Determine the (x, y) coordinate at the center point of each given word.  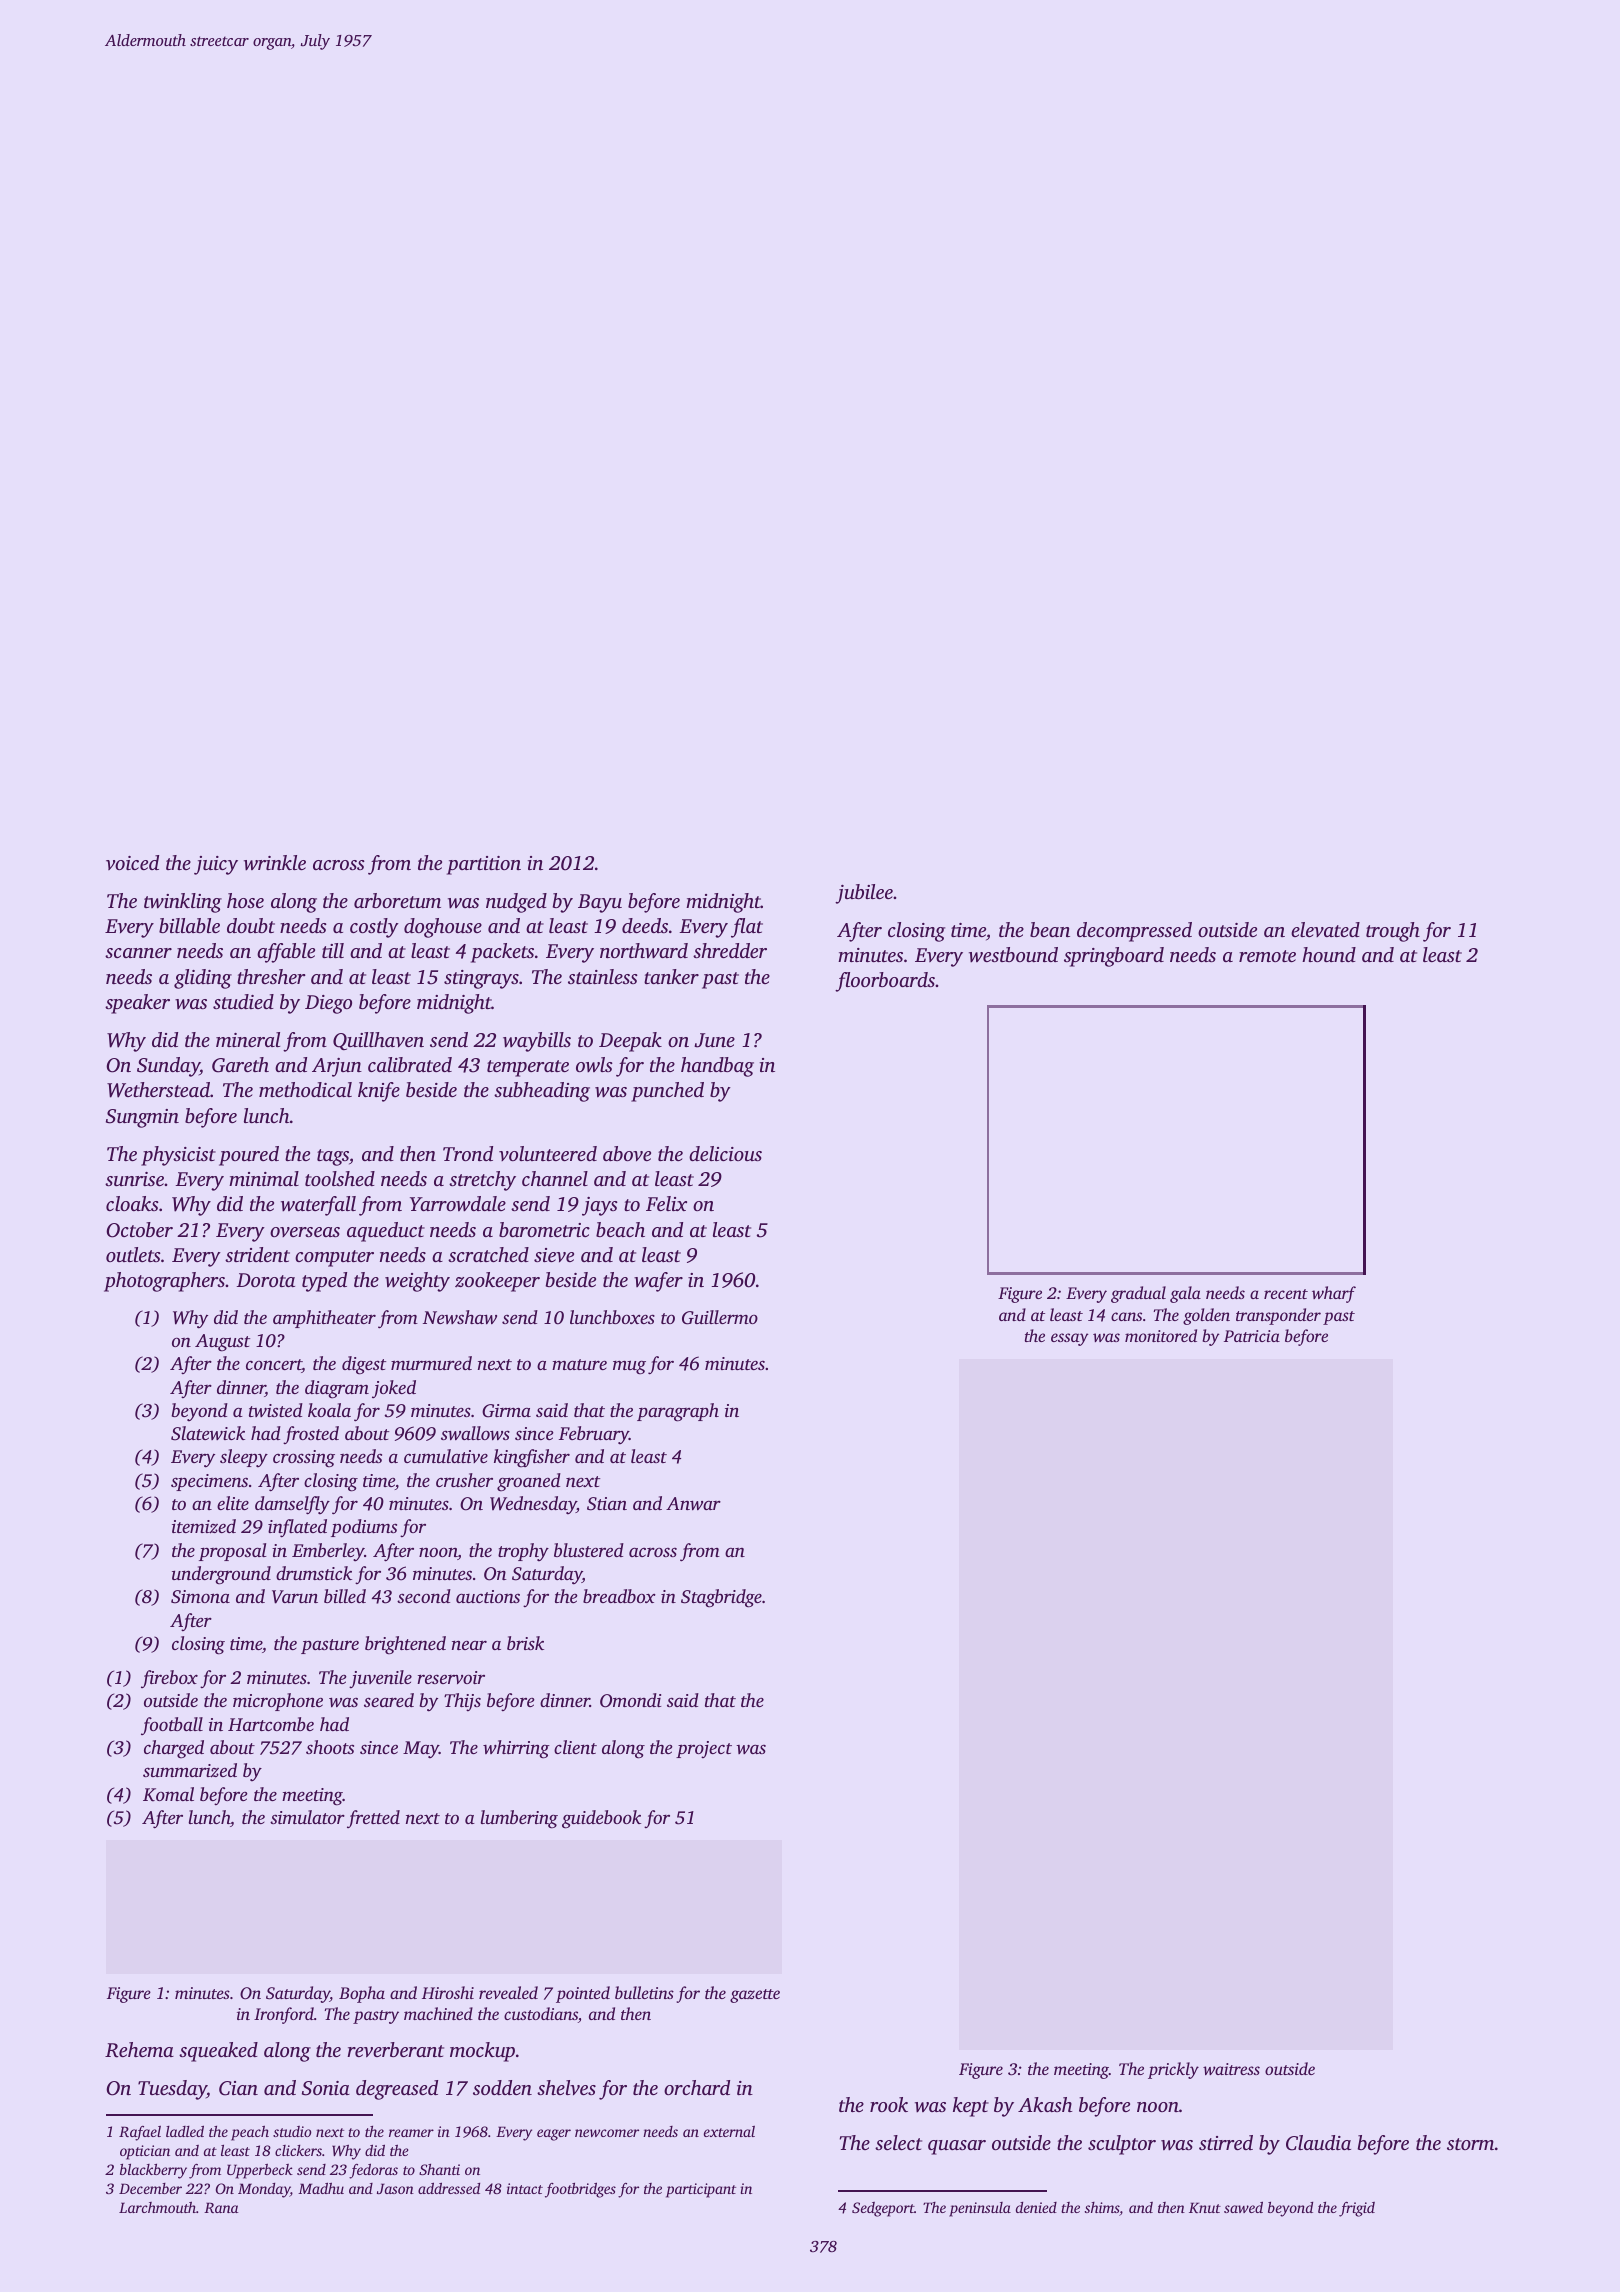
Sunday (168, 1067)
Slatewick (208, 1433)
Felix (666, 1203)
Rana (221, 2207)
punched (667, 1092)
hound (1329, 954)
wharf (1334, 1294)
